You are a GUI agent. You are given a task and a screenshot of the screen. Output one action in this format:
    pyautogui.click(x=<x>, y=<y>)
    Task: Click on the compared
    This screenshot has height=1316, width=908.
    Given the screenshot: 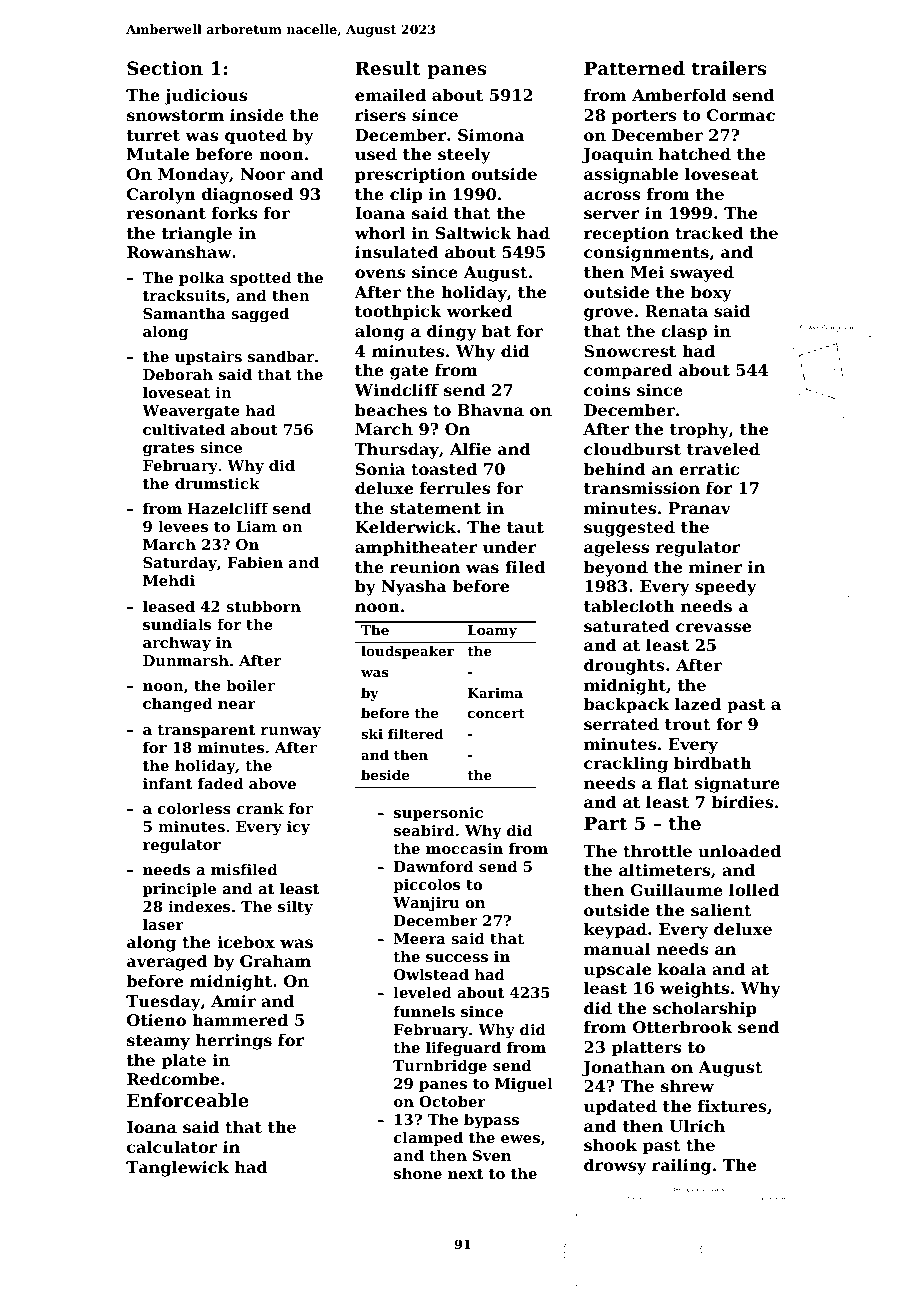 What is the action you would take?
    pyautogui.click(x=628, y=372)
